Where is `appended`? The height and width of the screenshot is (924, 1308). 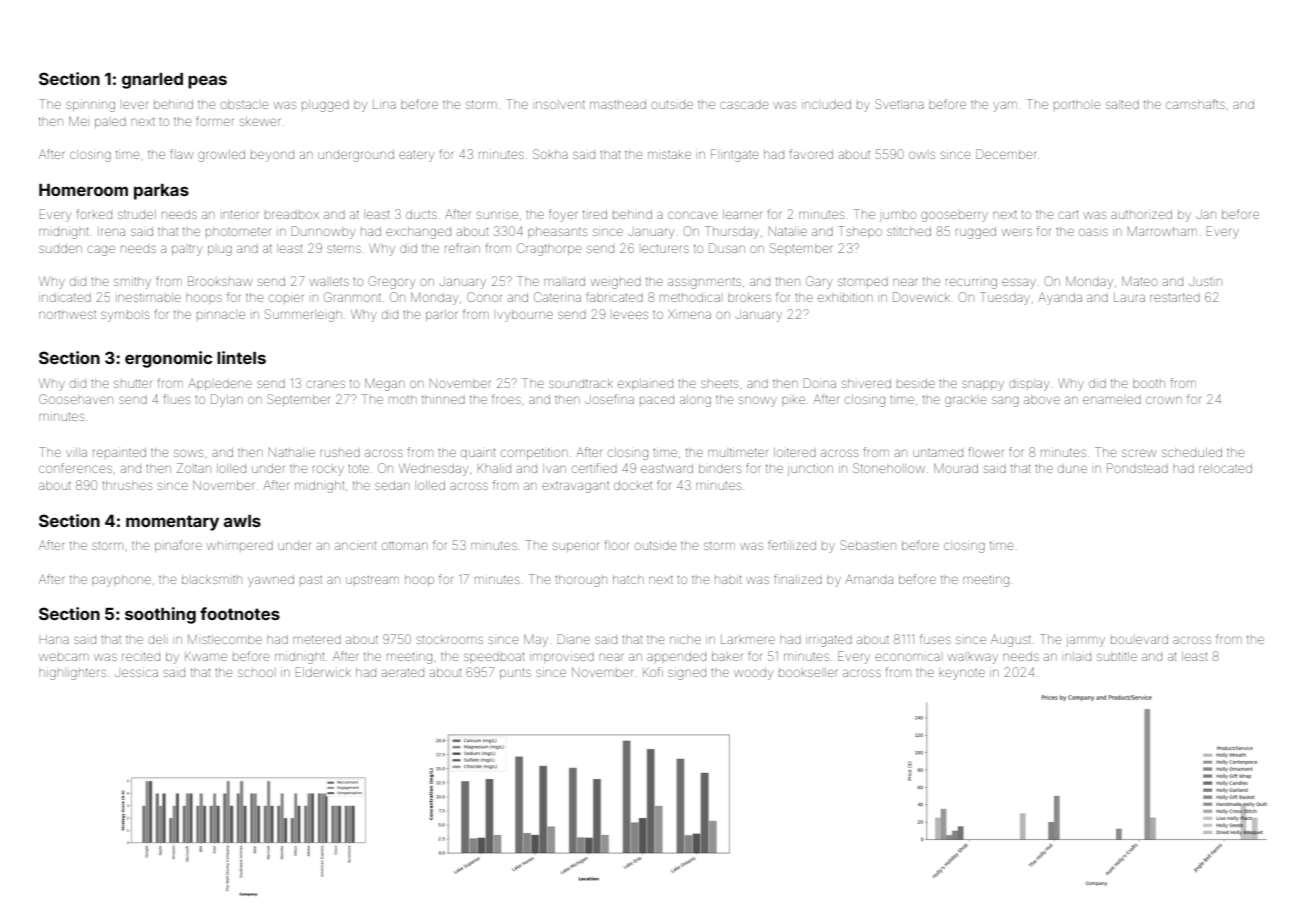
appended is located at coordinates (676, 656).
